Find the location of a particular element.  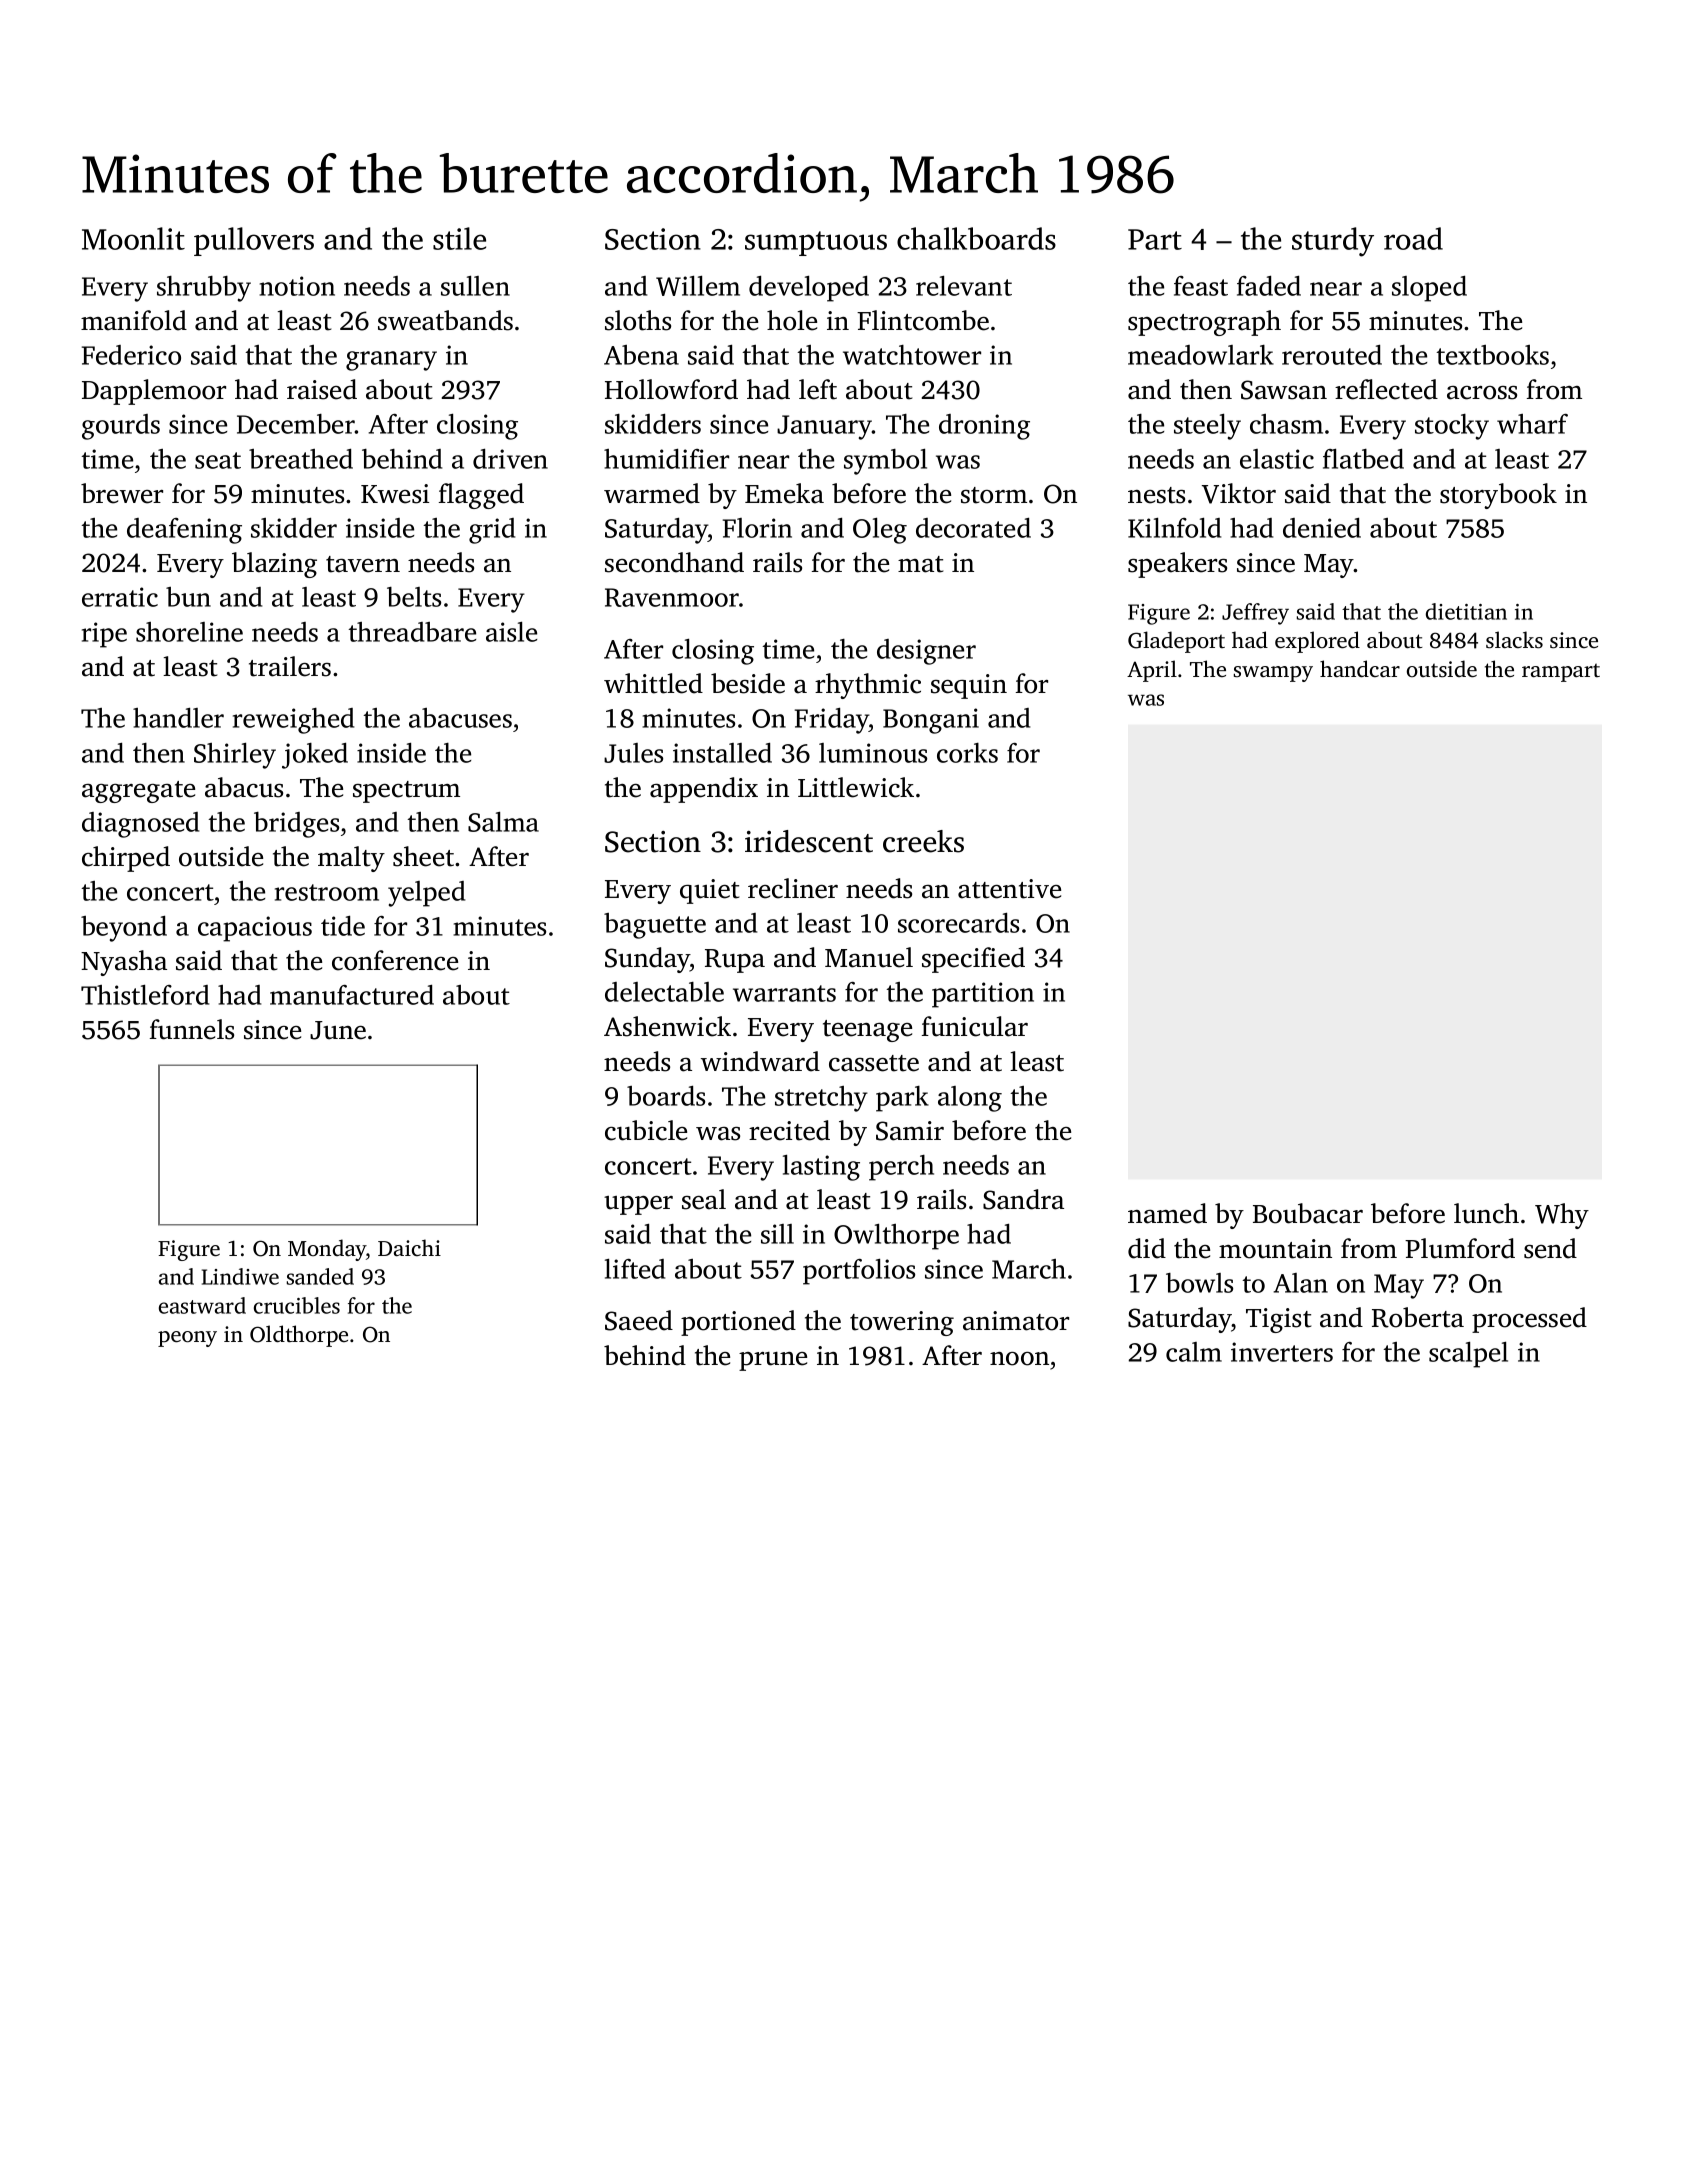

manufactured is located at coordinates (352, 995).
